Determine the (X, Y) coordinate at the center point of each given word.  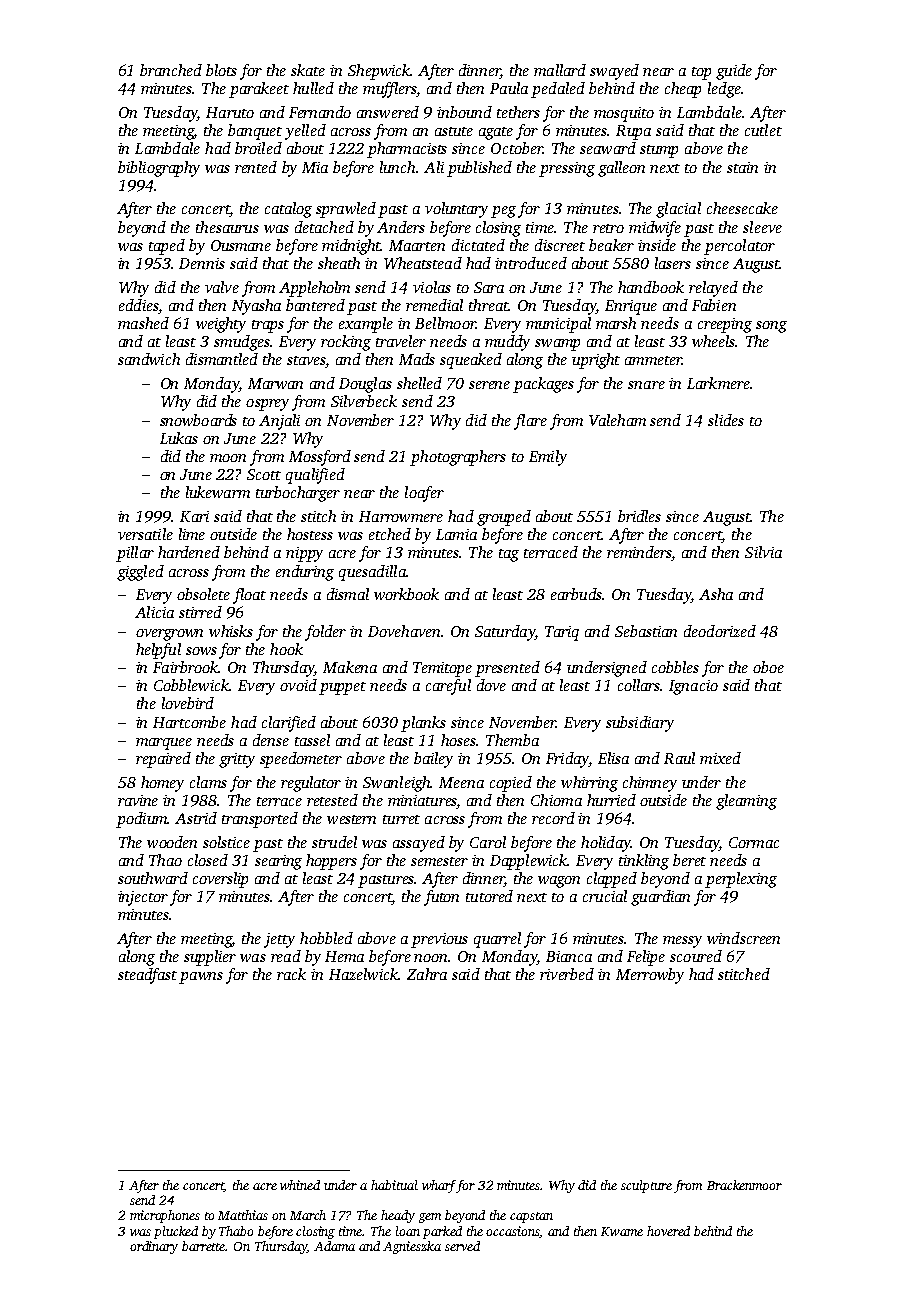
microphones (165, 1216)
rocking (346, 343)
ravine (138, 800)
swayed (614, 72)
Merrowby (650, 976)
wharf (439, 1186)
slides (726, 420)
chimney (650, 784)
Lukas (179, 438)
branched (171, 70)
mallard (560, 70)
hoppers (331, 862)
